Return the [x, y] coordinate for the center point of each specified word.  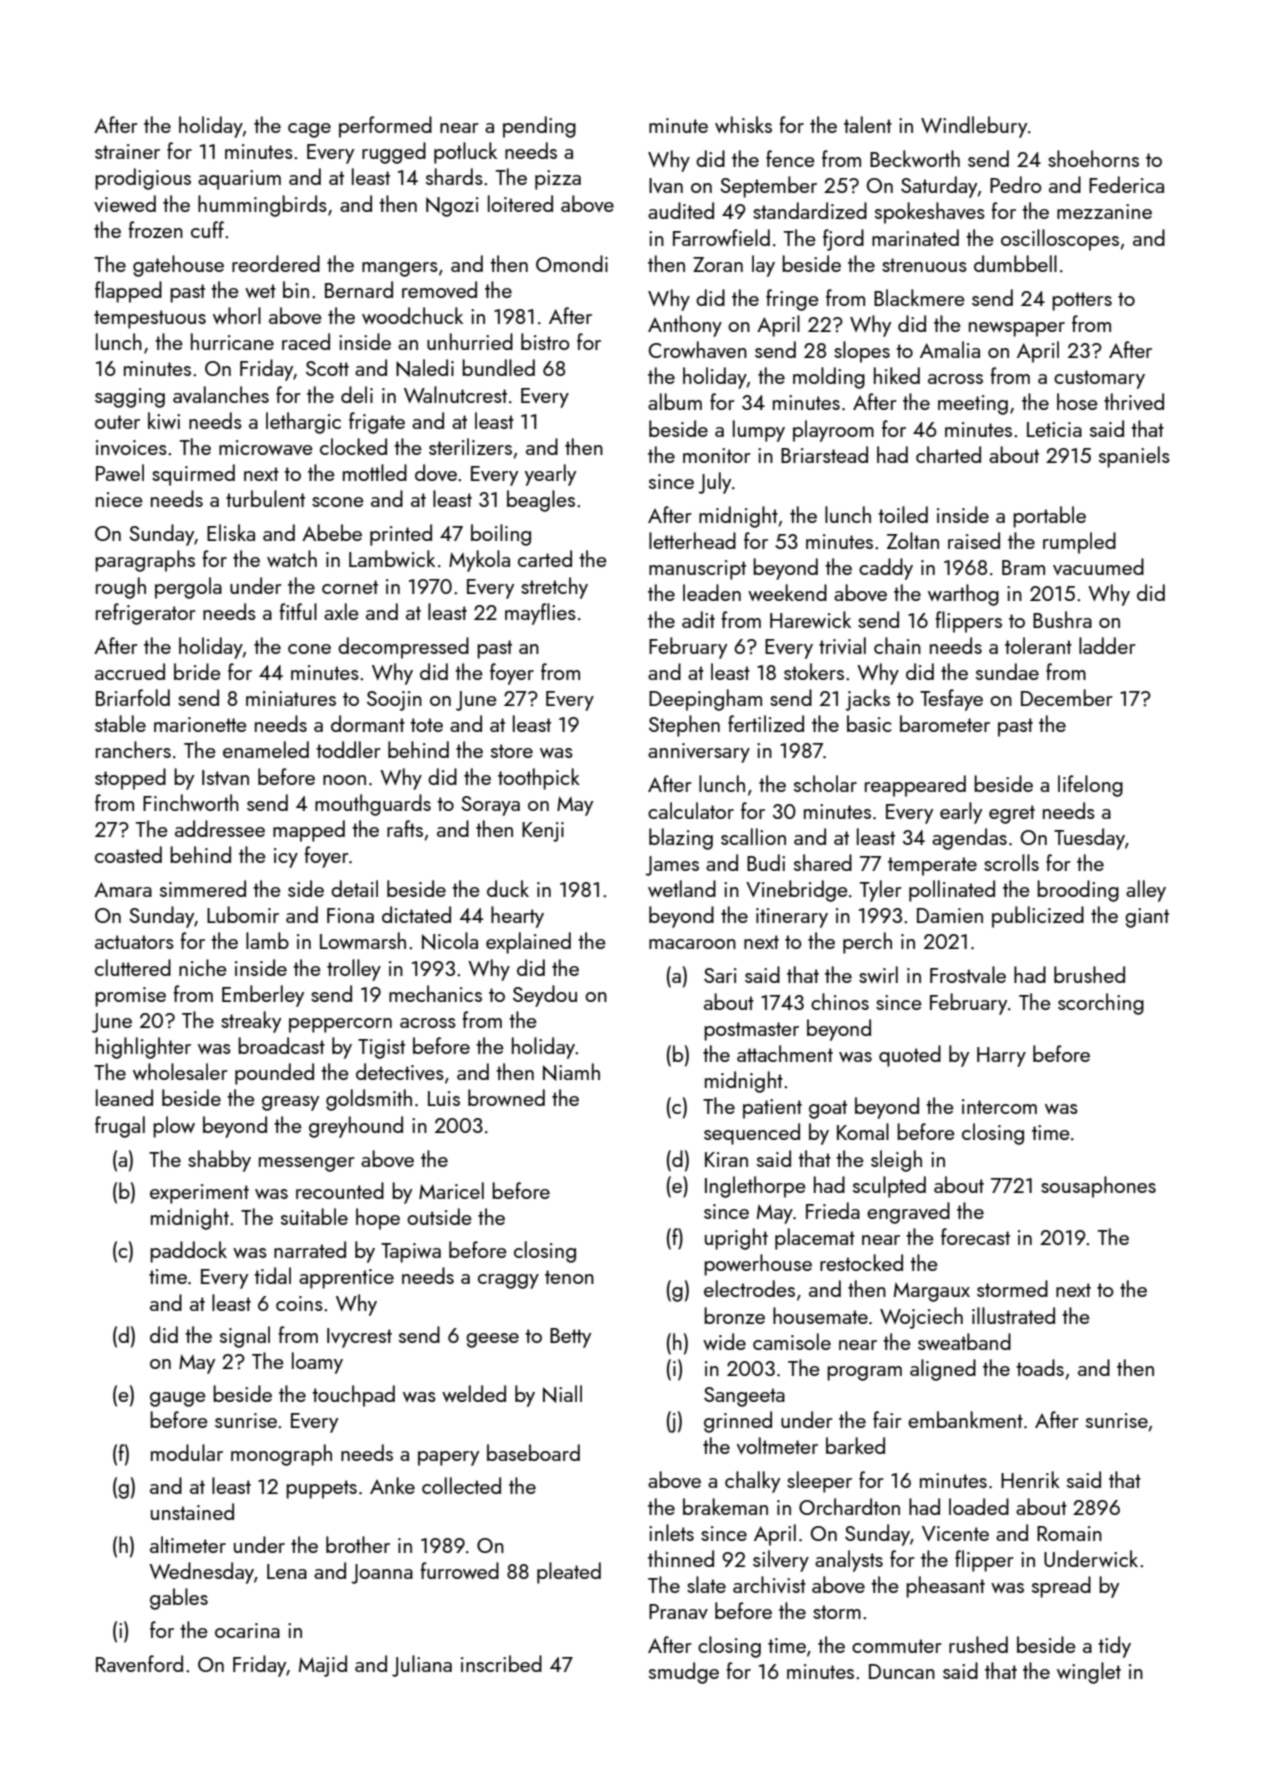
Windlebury [974, 127]
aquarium [239, 180]
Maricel [451, 1190]
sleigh [896, 1161]
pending [539, 127]
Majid [323, 1666]
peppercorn [340, 1025]
